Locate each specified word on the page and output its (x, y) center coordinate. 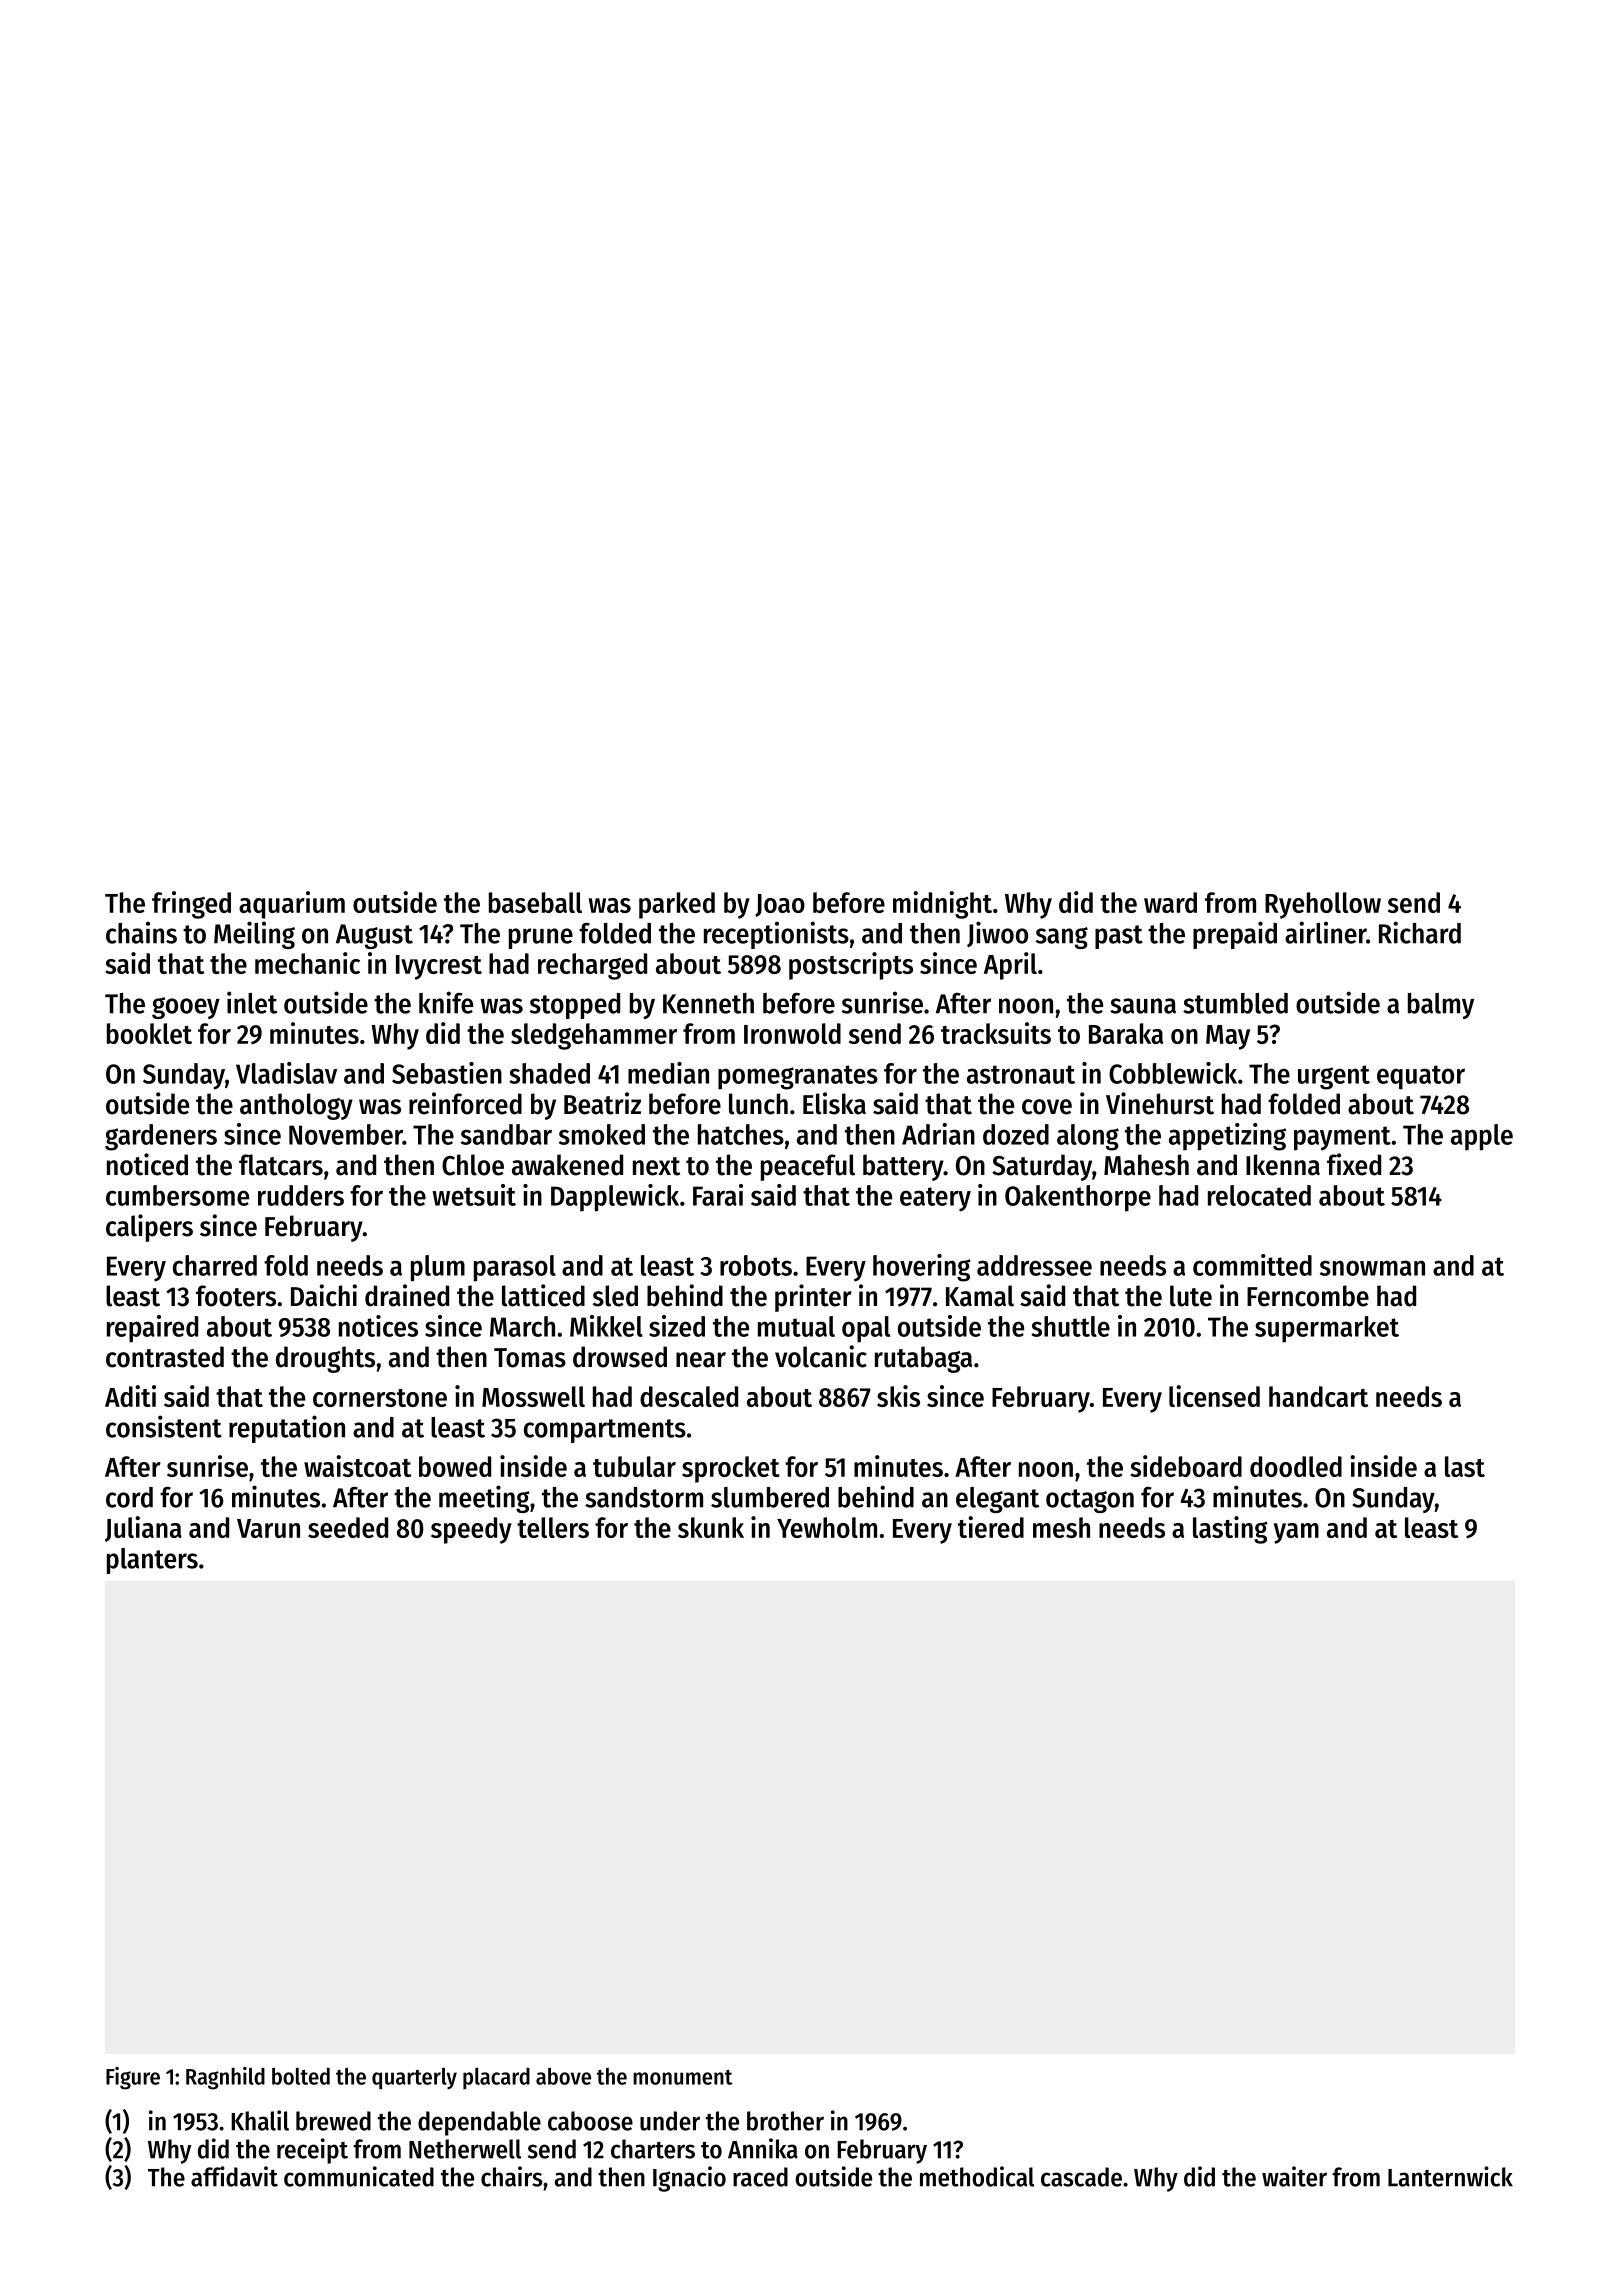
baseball (535, 902)
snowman (1372, 1268)
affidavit (234, 2176)
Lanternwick (1450, 2176)
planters (152, 1561)
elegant (997, 1500)
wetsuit (474, 1195)
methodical (977, 2176)
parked (677, 905)
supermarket (1327, 1329)
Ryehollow (1323, 905)
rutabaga (923, 1359)
